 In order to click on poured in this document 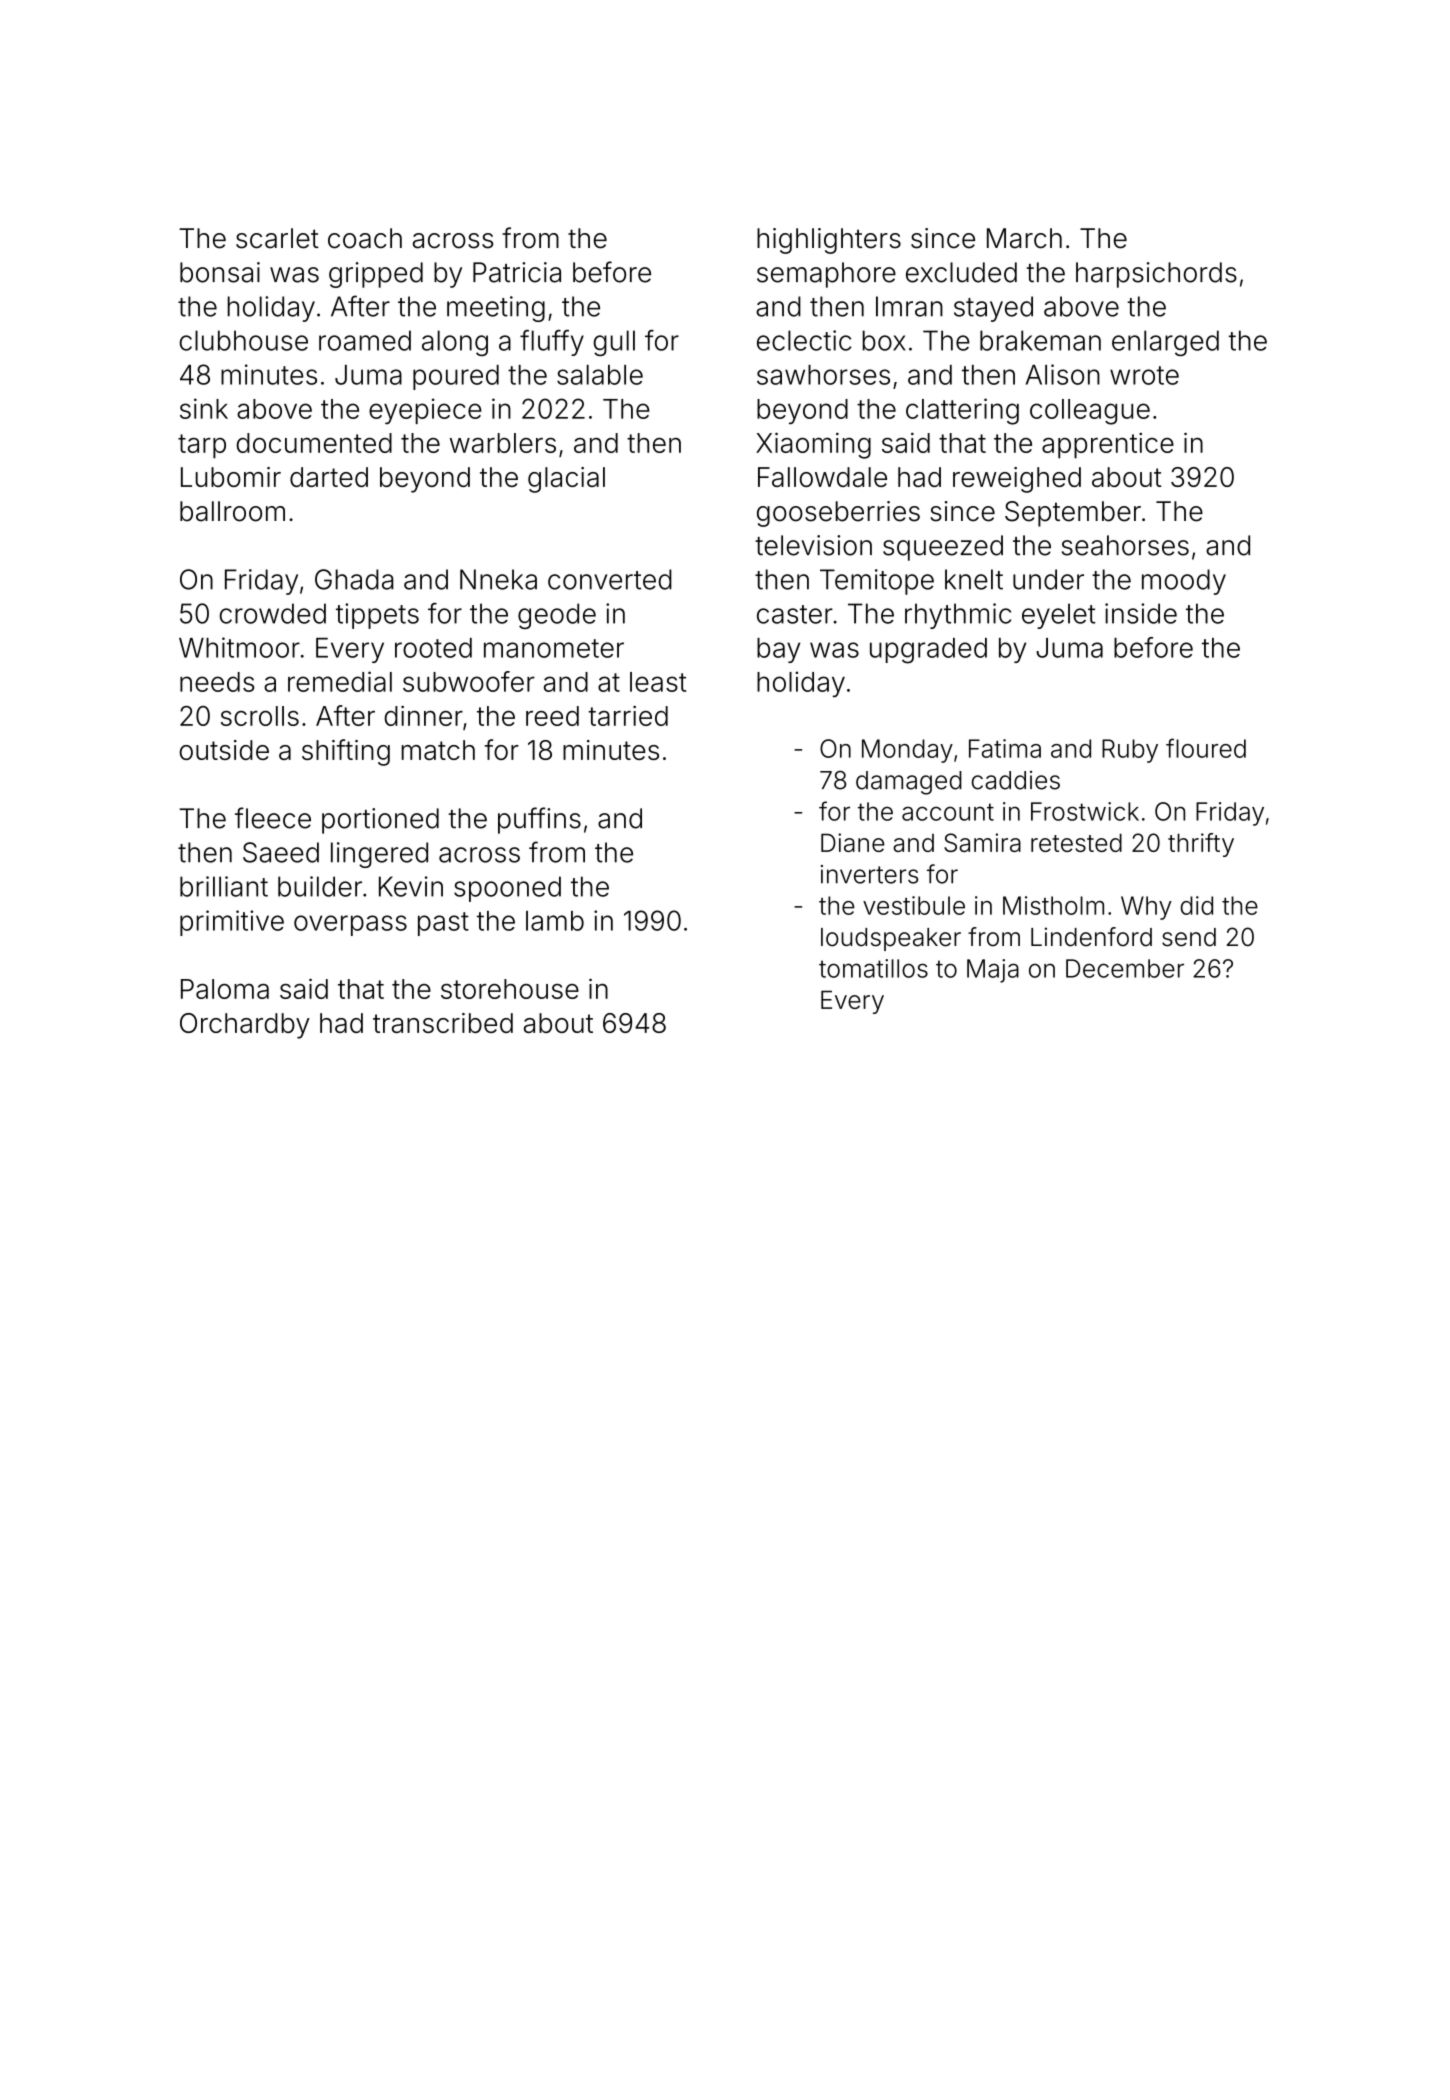, I will do `click(456, 377)`.
